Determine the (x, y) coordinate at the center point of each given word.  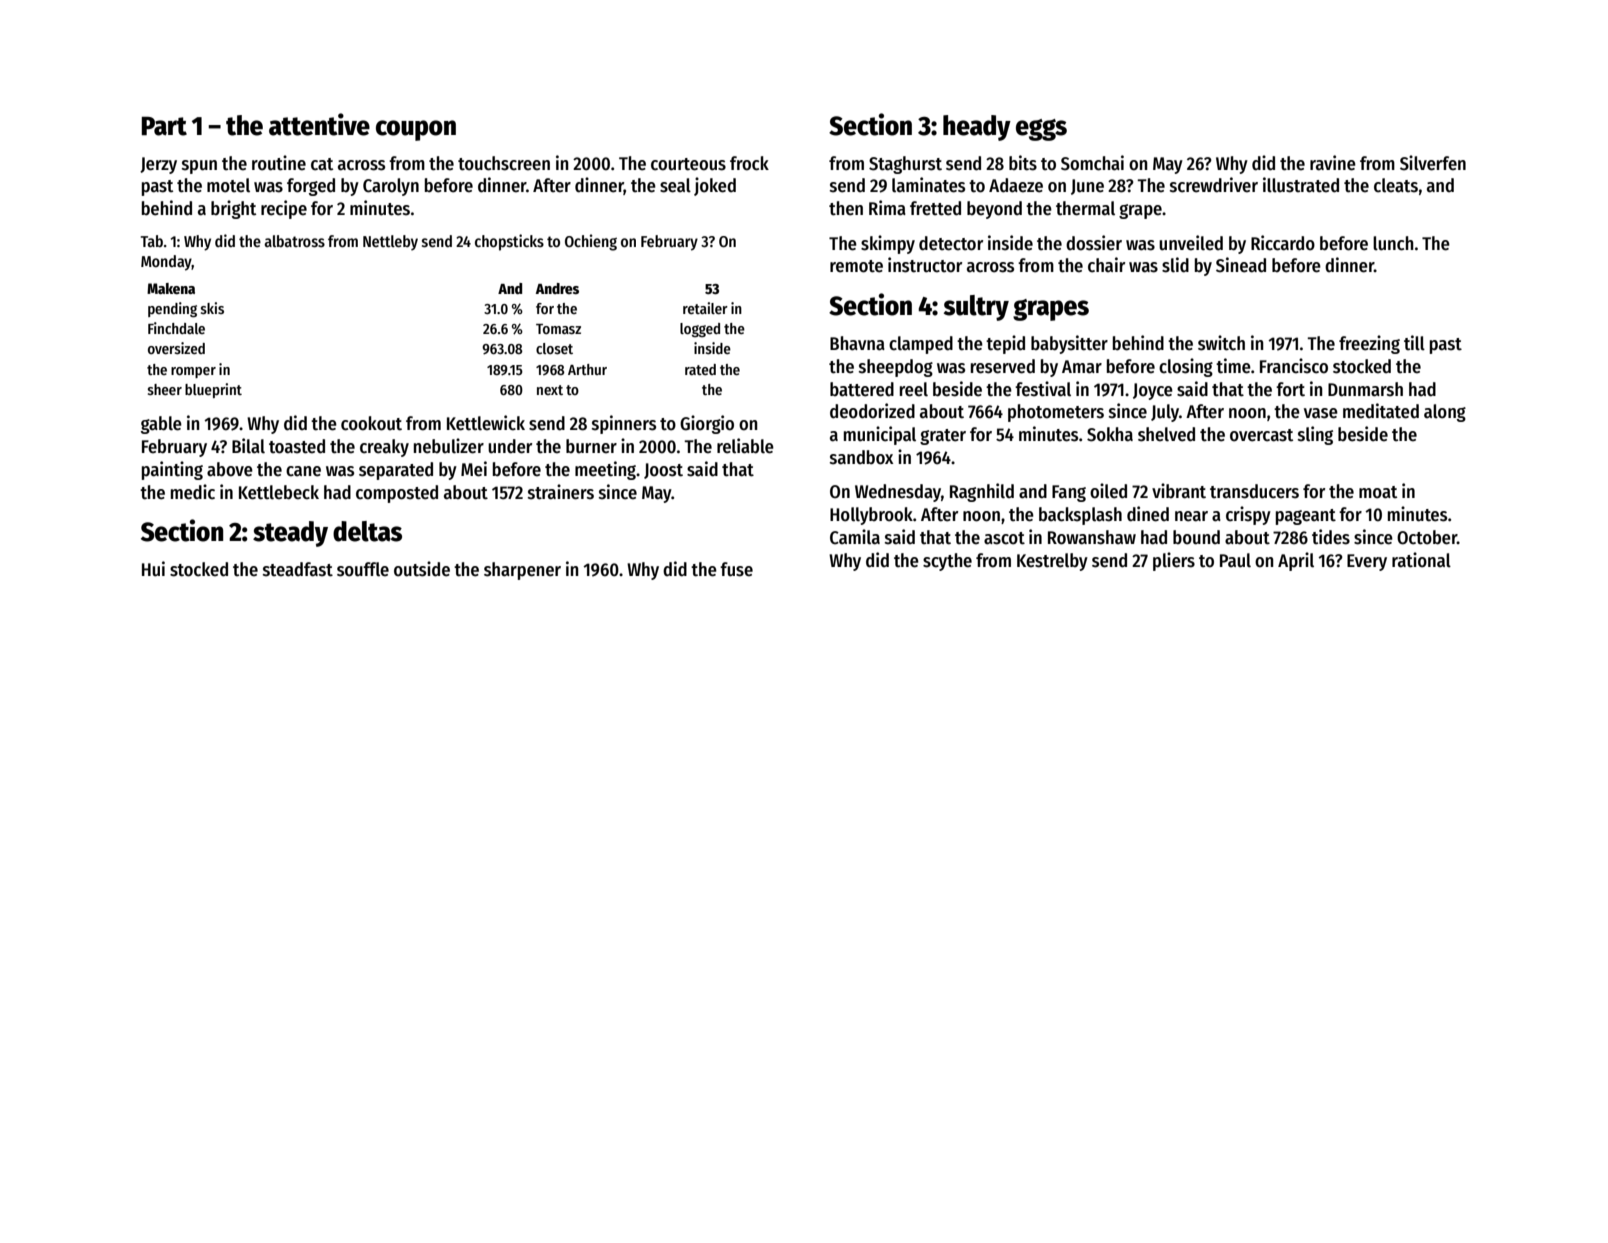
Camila (855, 537)
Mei (474, 469)
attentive (319, 124)
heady (977, 128)
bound (1196, 537)
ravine (1333, 163)
